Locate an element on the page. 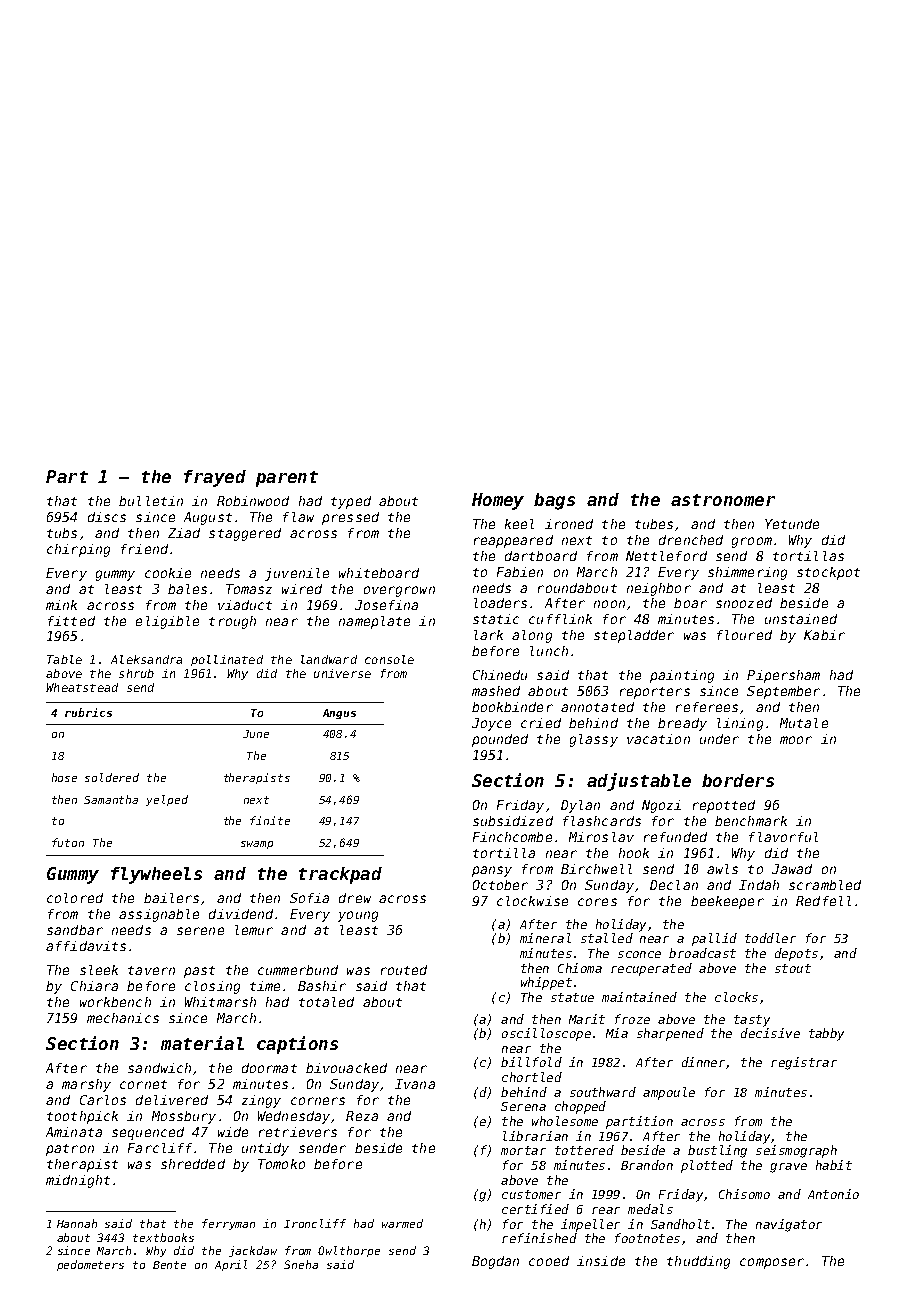  Ziad is located at coordinates (184, 533).
